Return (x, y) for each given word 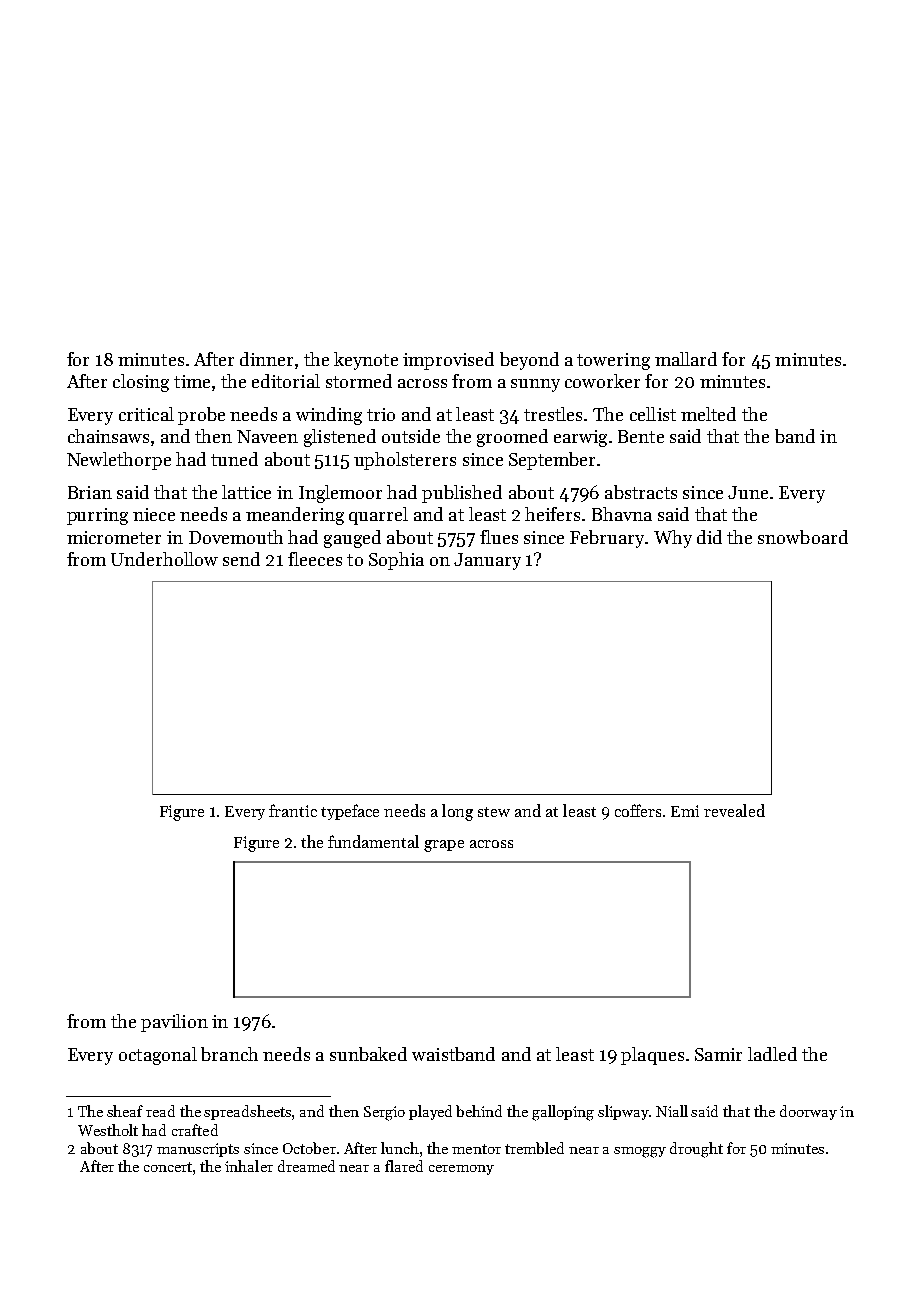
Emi (685, 811)
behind (479, 1111)
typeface (350, 812)
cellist (653, 414)
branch (229, 1054)
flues (499, 537)
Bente (641, 436)
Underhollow (164, 559)
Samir (718, 1054)
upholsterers (405, 461)
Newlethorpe (119, 461)
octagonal (158, 1056)
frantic (293, 810)
